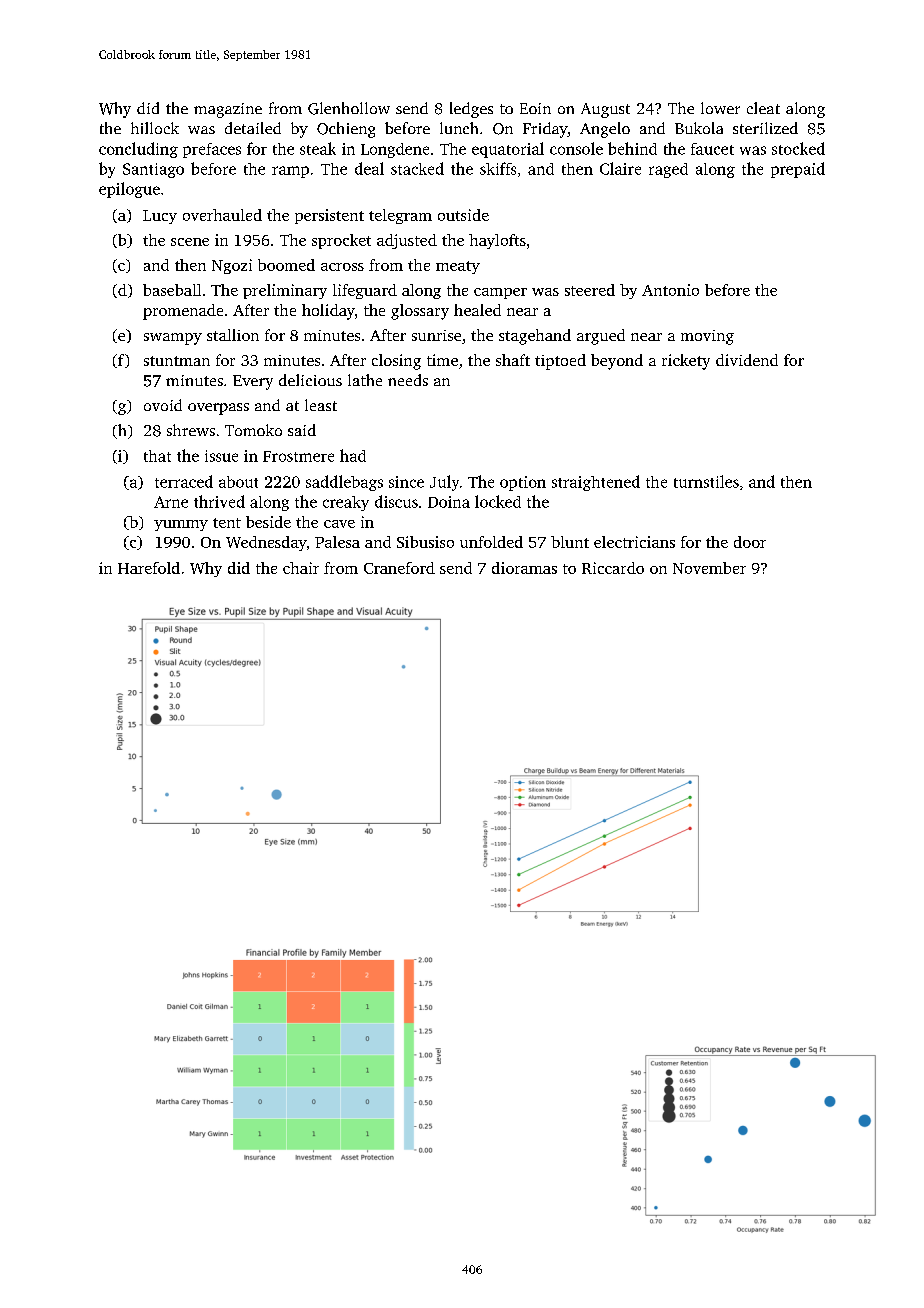  Describe the element at coordinates (498, 501) in the screenshot. I see `locked` at that location.
